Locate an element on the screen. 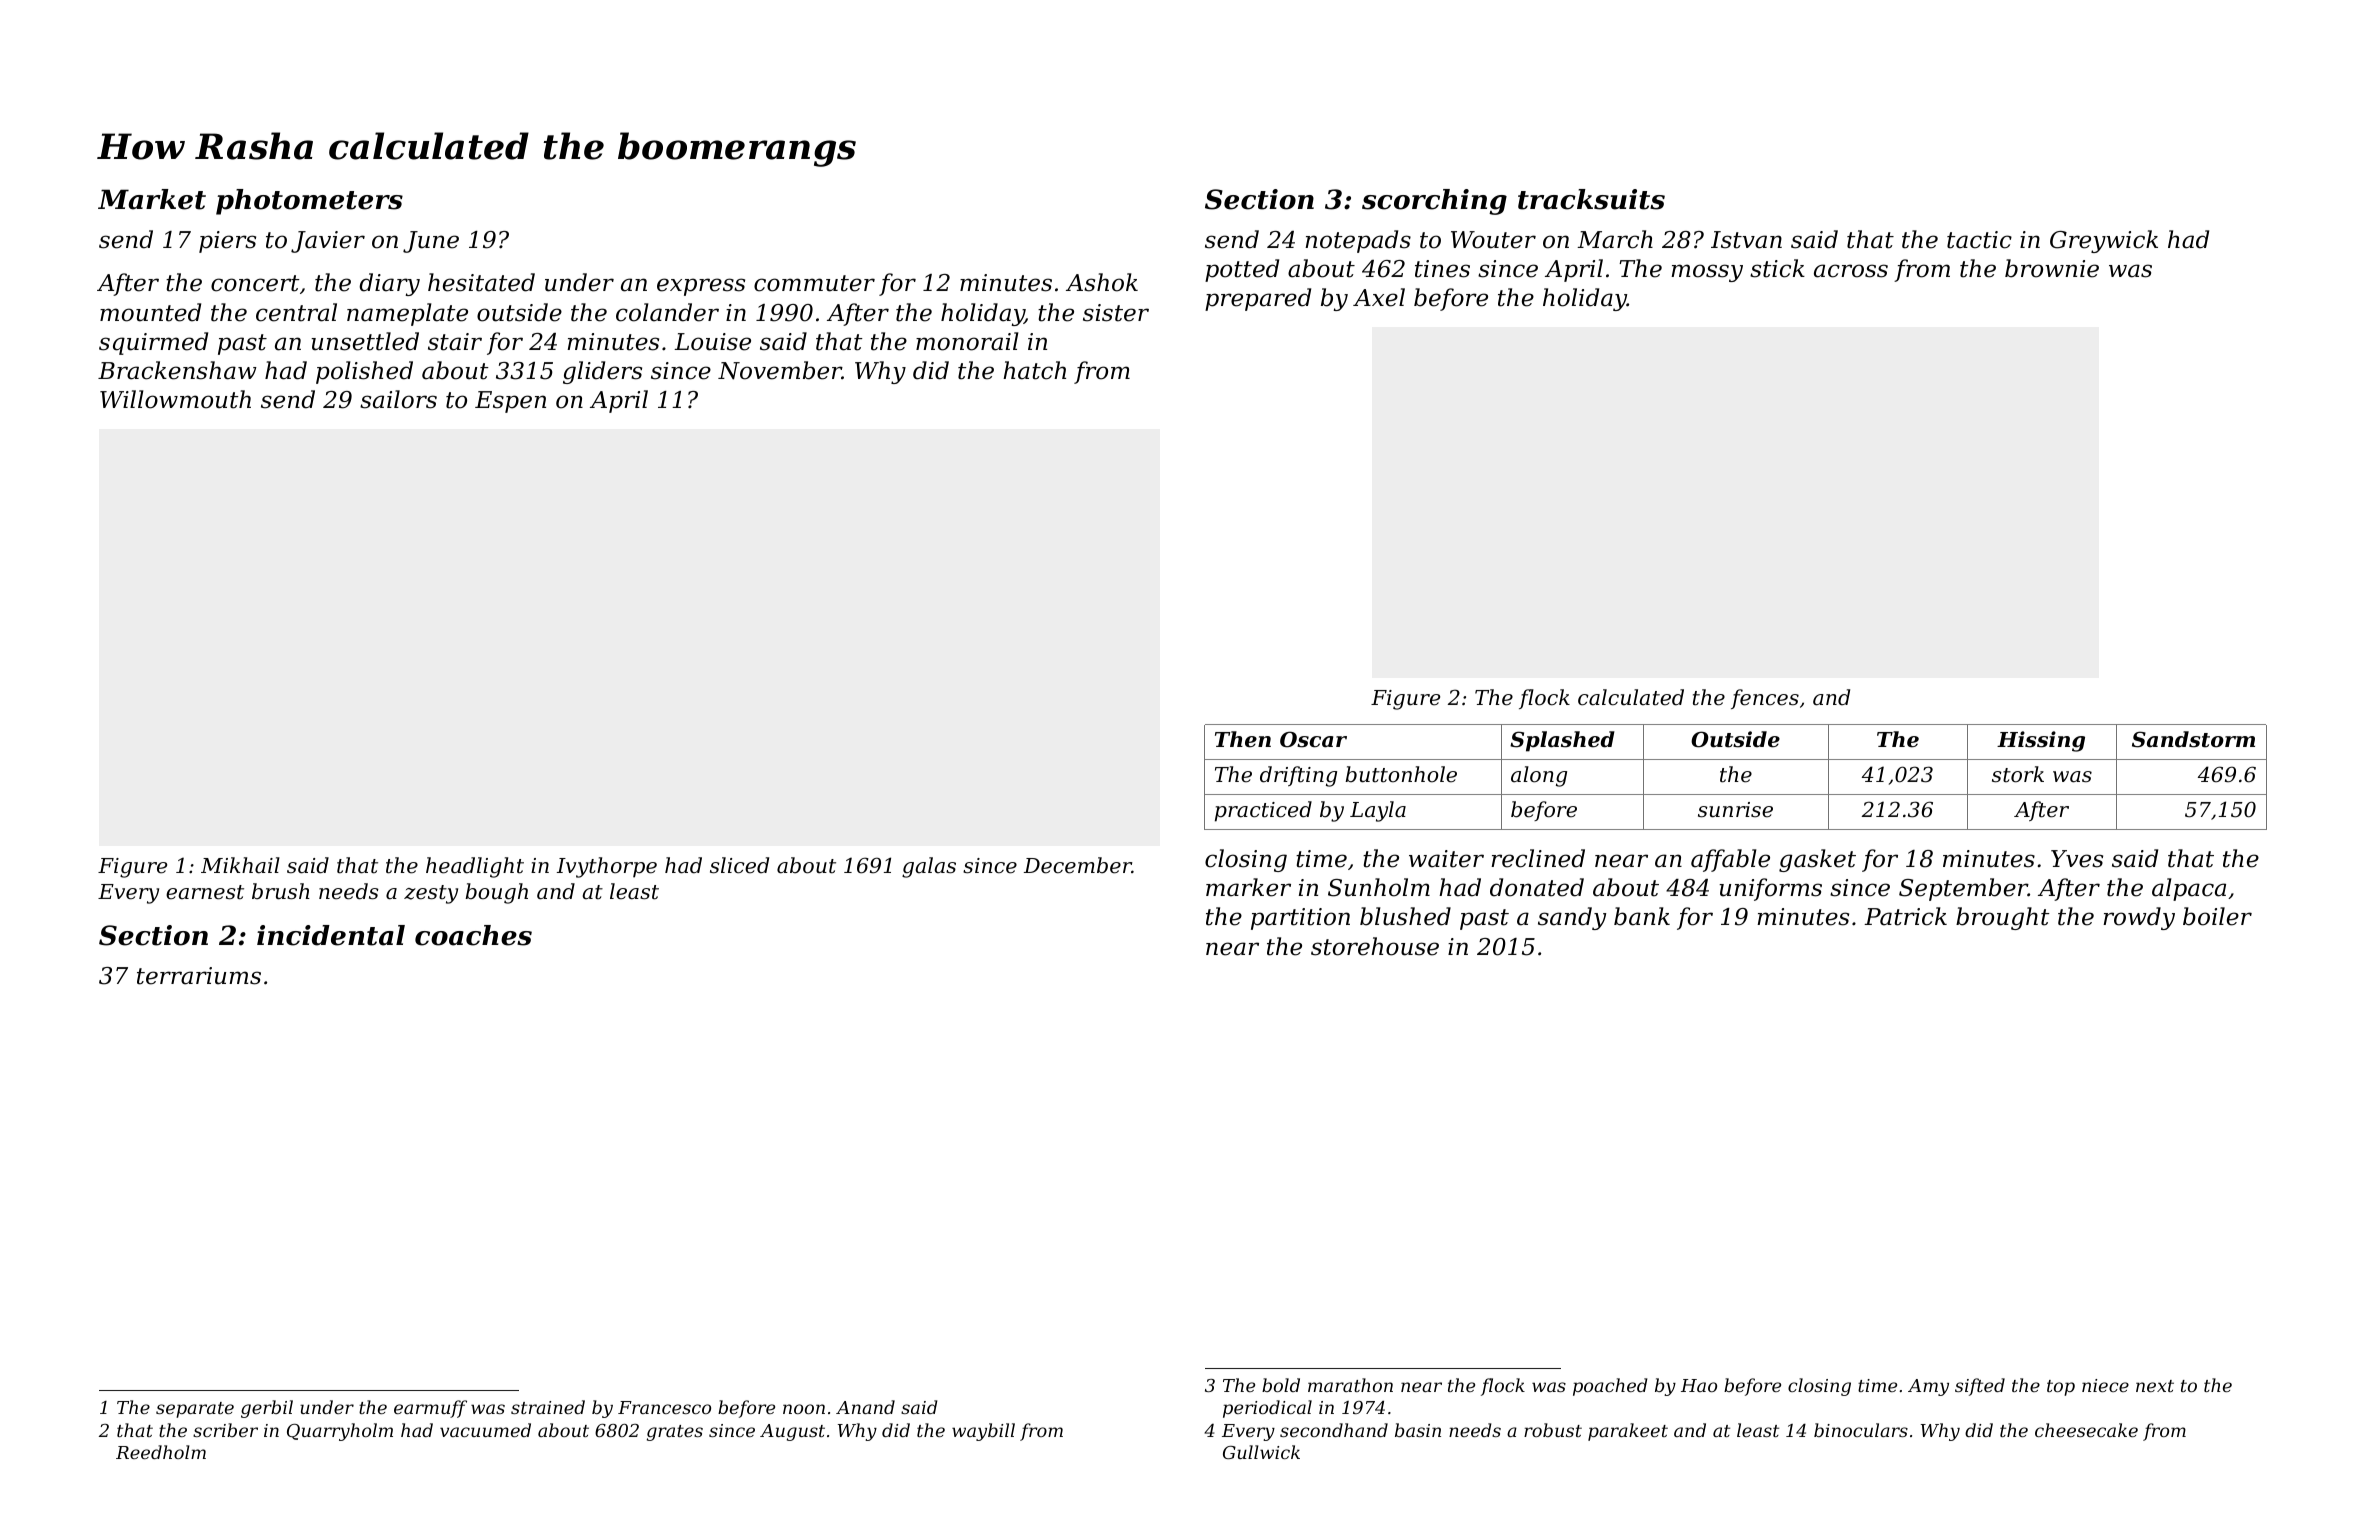  hatch is located at coordinates (1034, 370).
